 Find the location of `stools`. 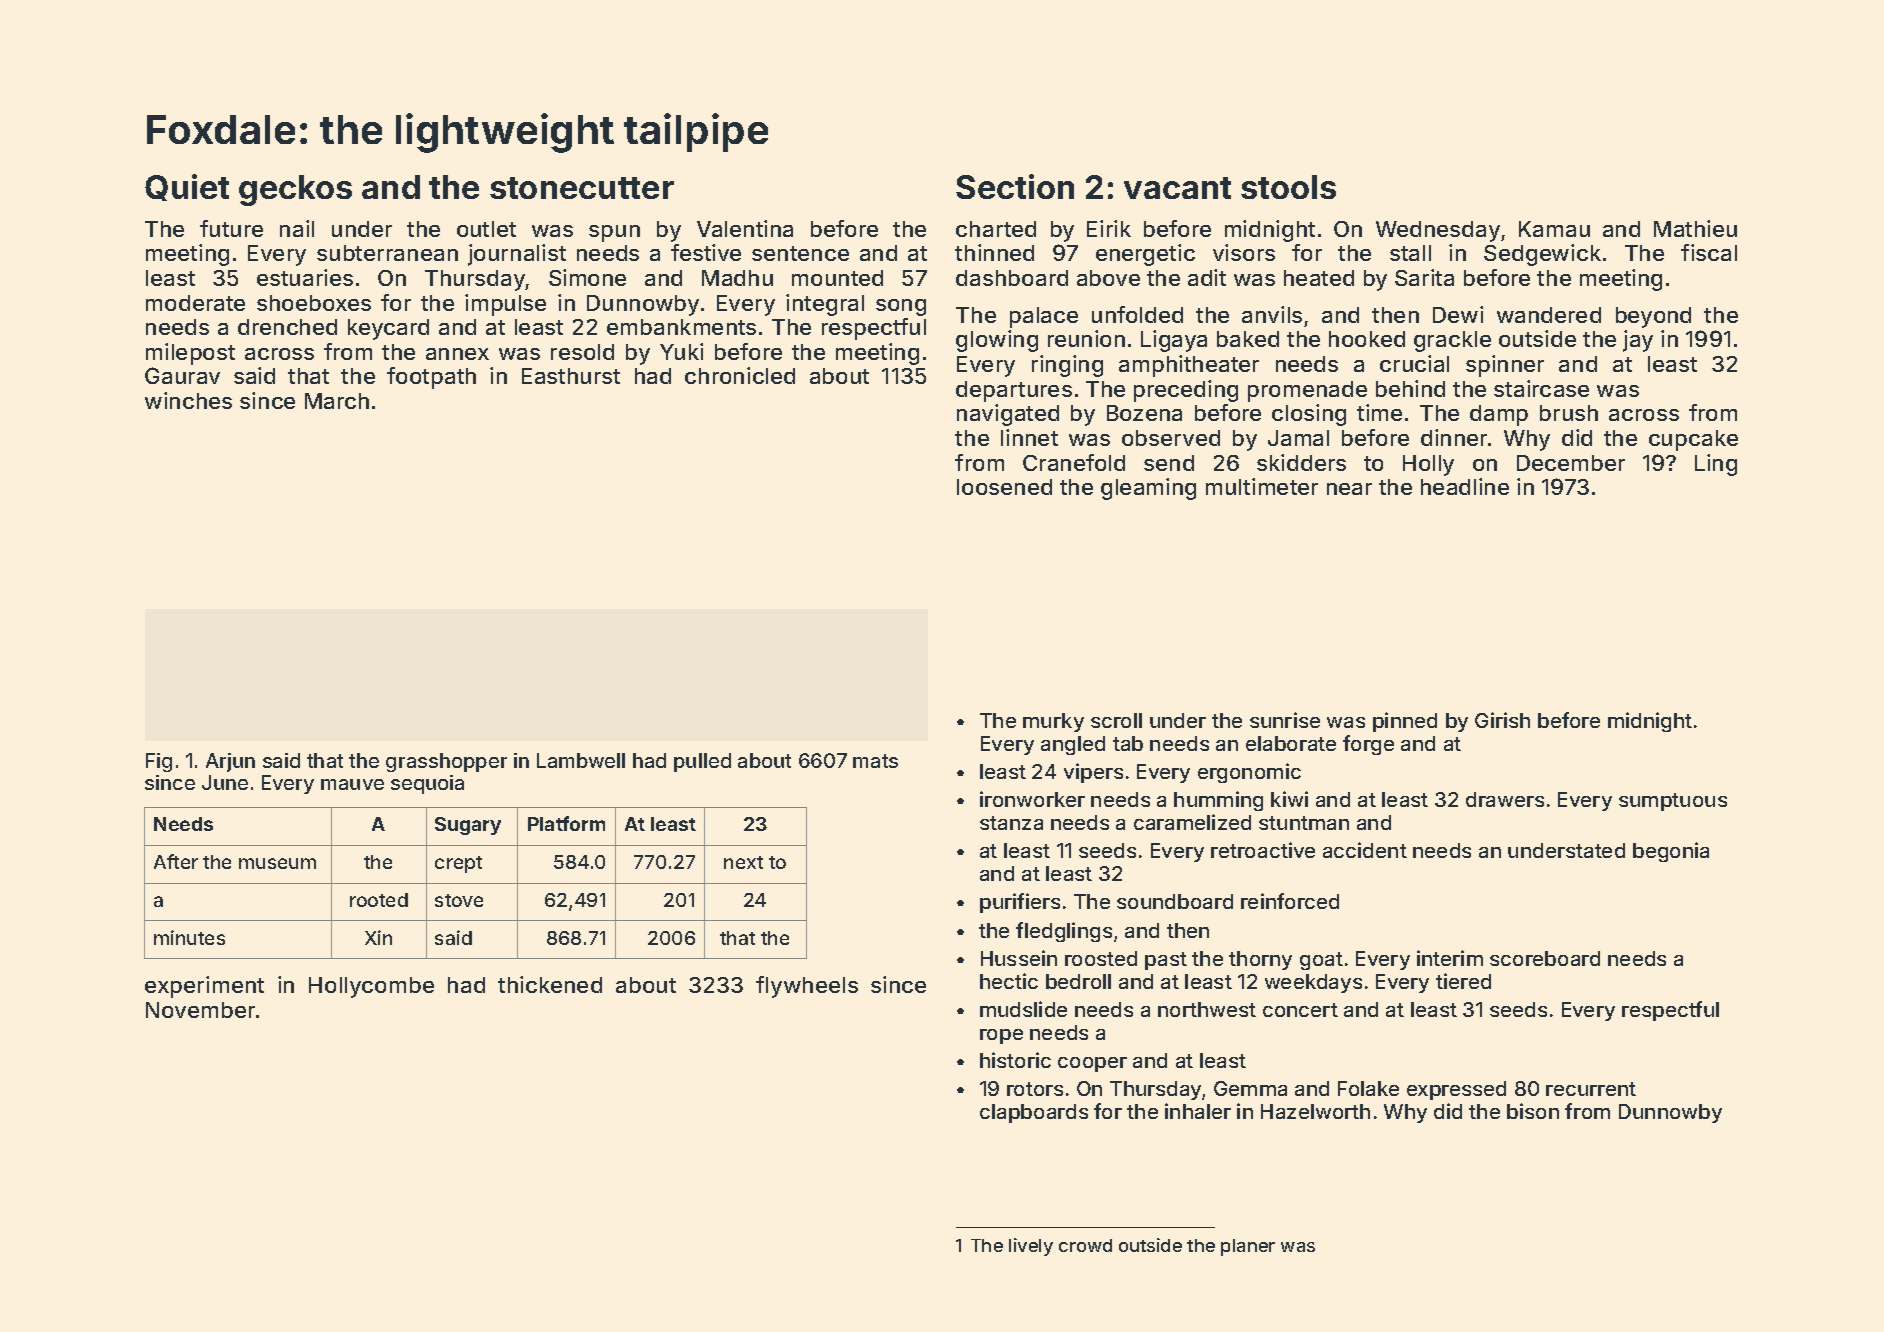

stools is located at coordinates (1288, 187).
